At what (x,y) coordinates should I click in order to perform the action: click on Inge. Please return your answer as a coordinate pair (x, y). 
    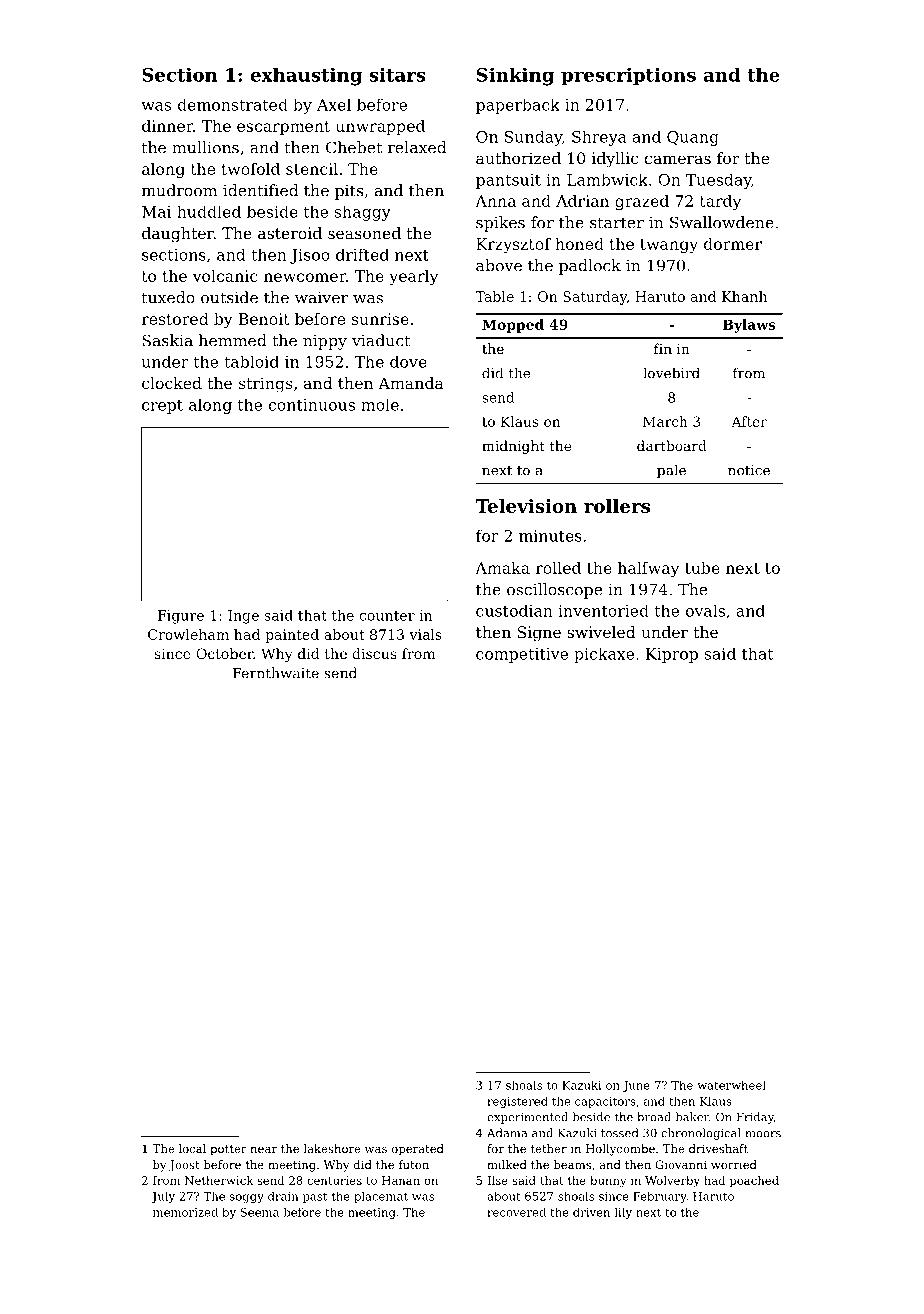
    Looking at the image, I should click on (243, 617).
